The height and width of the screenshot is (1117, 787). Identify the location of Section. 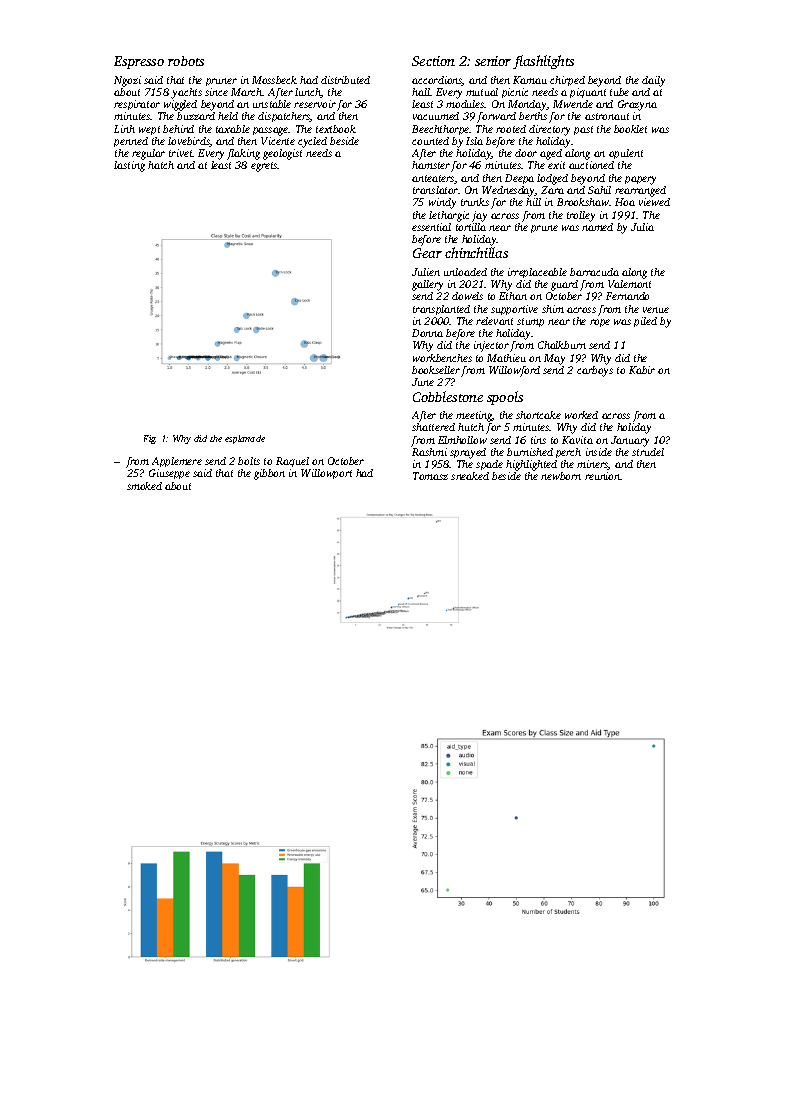
(433, 61).
